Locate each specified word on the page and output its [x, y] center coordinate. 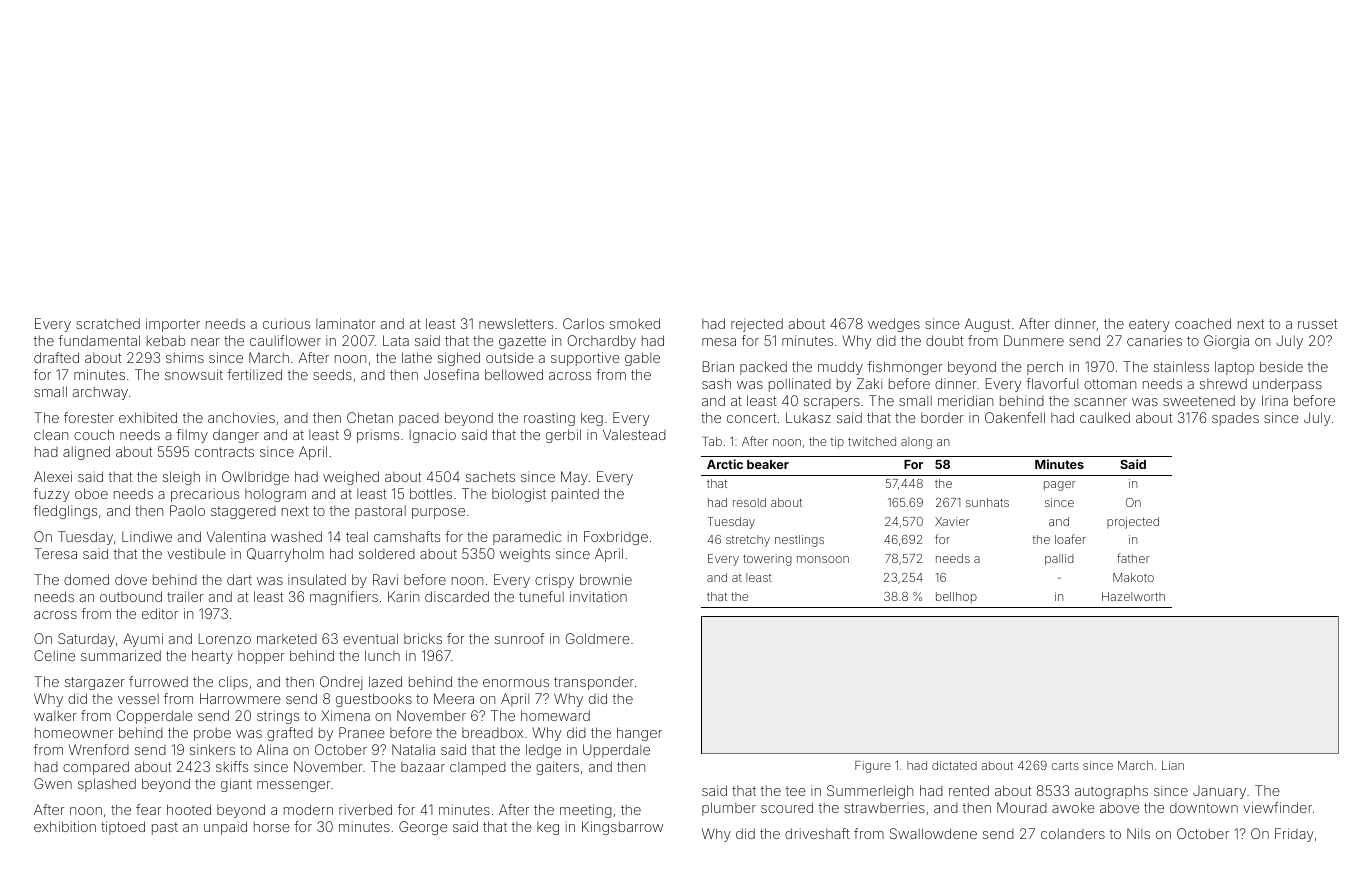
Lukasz [808, 417]
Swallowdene [933, 833]
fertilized [254, 374]
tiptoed [123, 828]
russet [1317, 324]
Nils [1138, 833]
